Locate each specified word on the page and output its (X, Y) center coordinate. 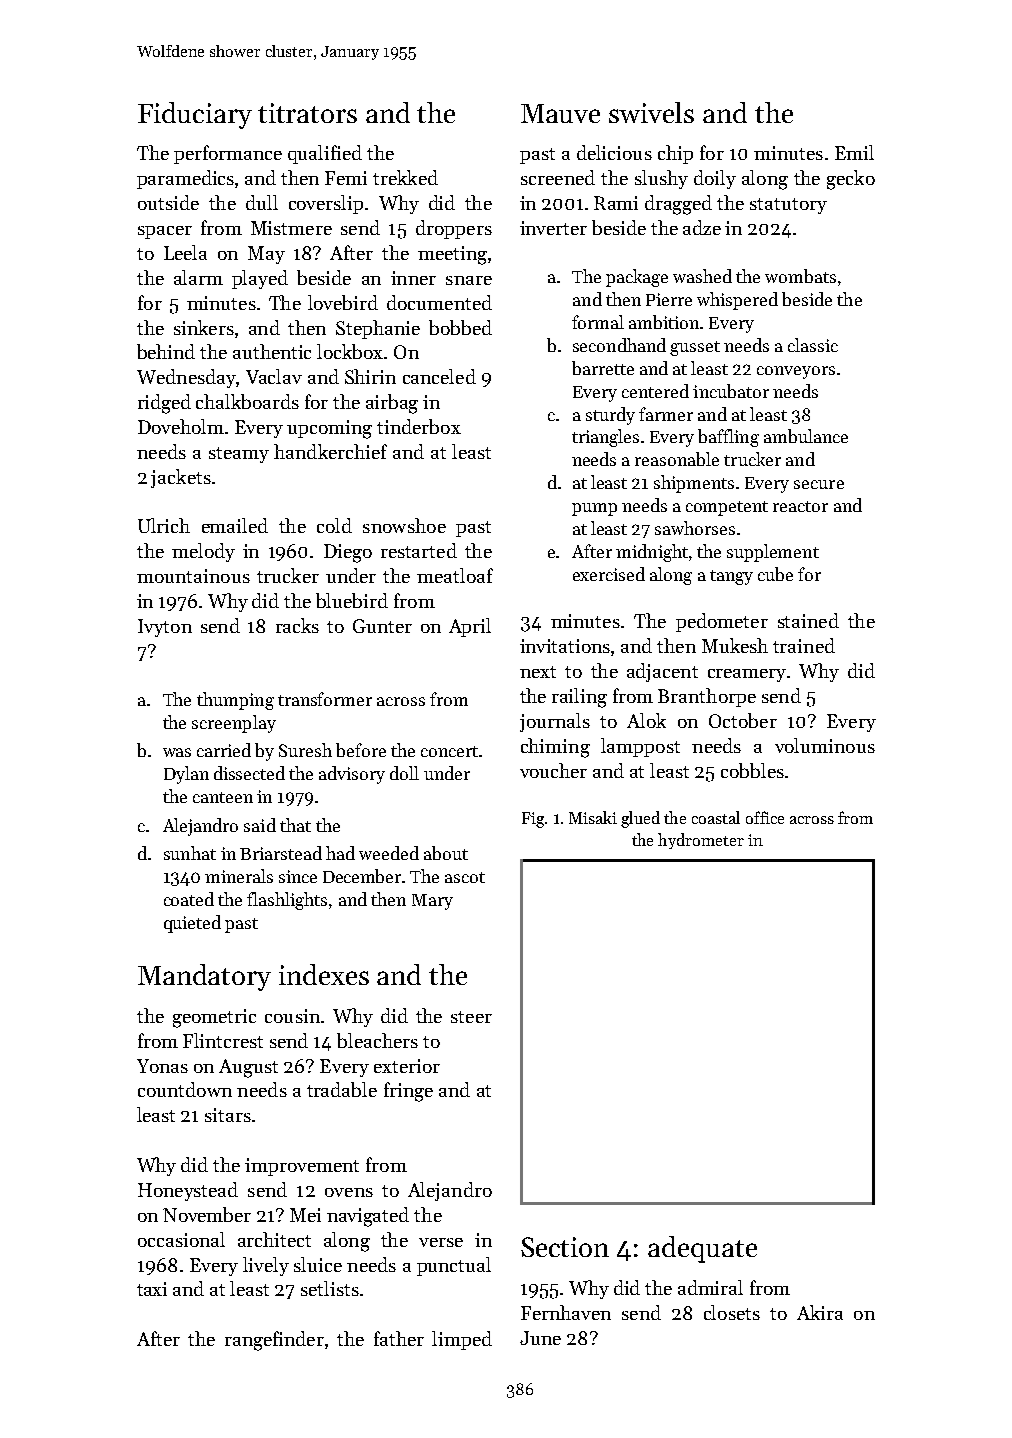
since (298, 876)
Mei (305, 1215)
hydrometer (701, 841)
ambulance (806, 436)
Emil (854, 152)
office (765, 817)
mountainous (193, 576)
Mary (432, 902)
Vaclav (274, 376)
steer (471, 1017)
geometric (214, 1018)
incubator (731, 391)
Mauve (560, 113)
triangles (605, 438)
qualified (325, 154)
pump (594, 509)
